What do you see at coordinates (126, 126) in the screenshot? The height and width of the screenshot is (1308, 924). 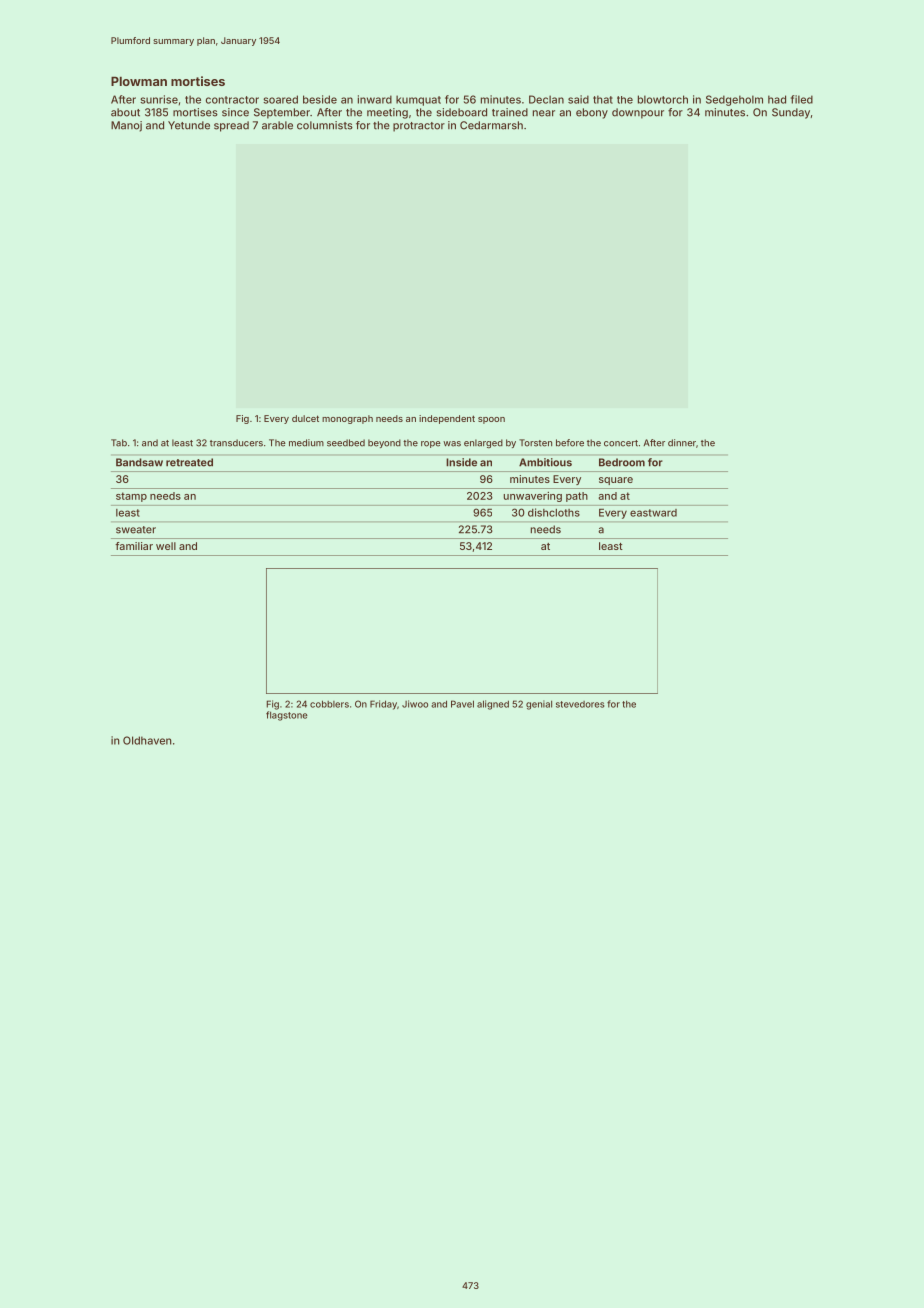 I see `Manoj` at bounding box center [126, 126].
